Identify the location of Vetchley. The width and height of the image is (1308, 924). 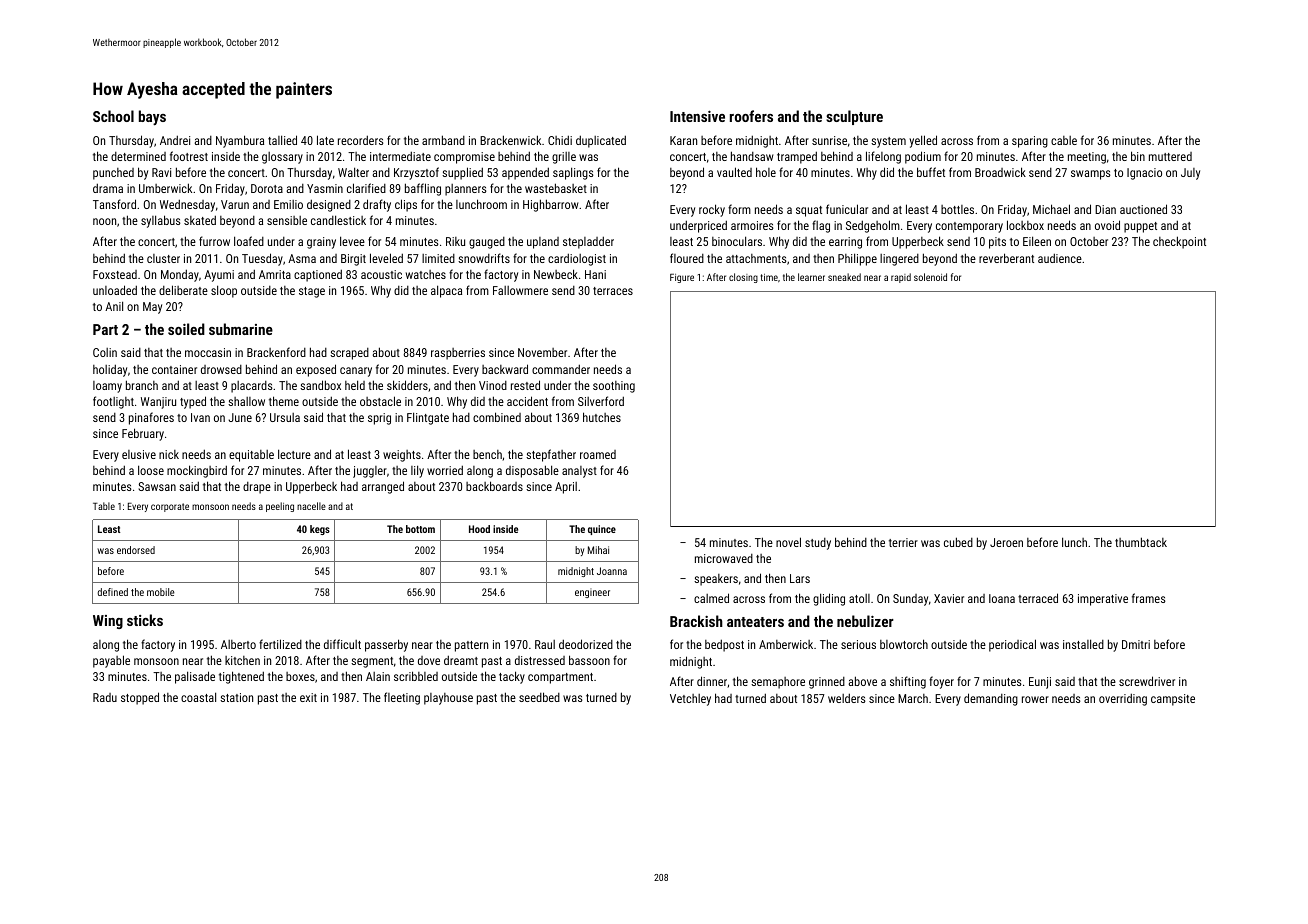
(690, 700).
